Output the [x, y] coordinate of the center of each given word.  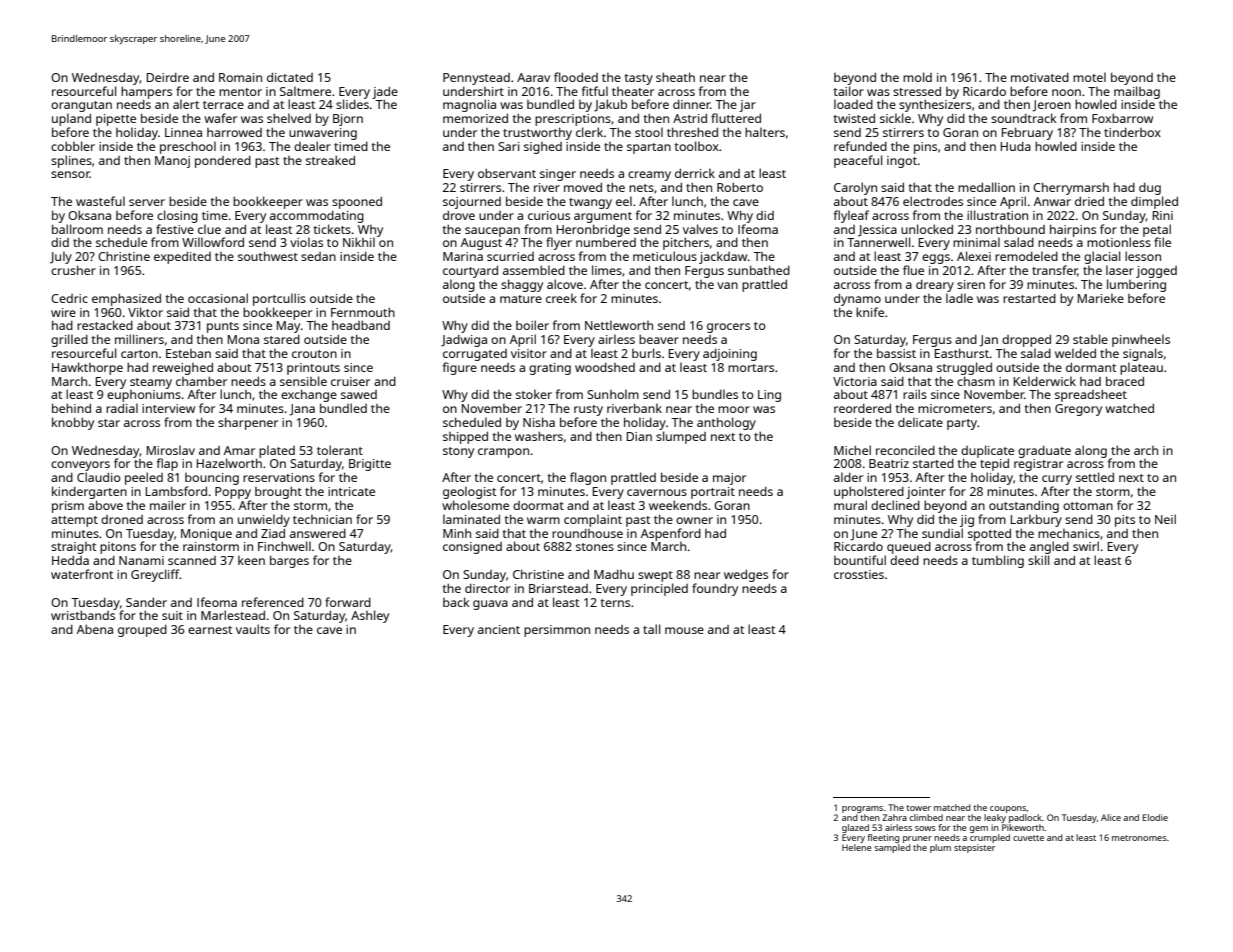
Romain [240, 77]
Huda [1016, 146]
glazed [855, 828]
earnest [210, 630]
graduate [1044, 452]
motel [1089, 77]
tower [918, 808]
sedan [318, 256]
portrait [713, 493]
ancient [499, 629]
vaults [253, 629]
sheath [675, 77]
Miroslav [171, 450]
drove [459, 215]
